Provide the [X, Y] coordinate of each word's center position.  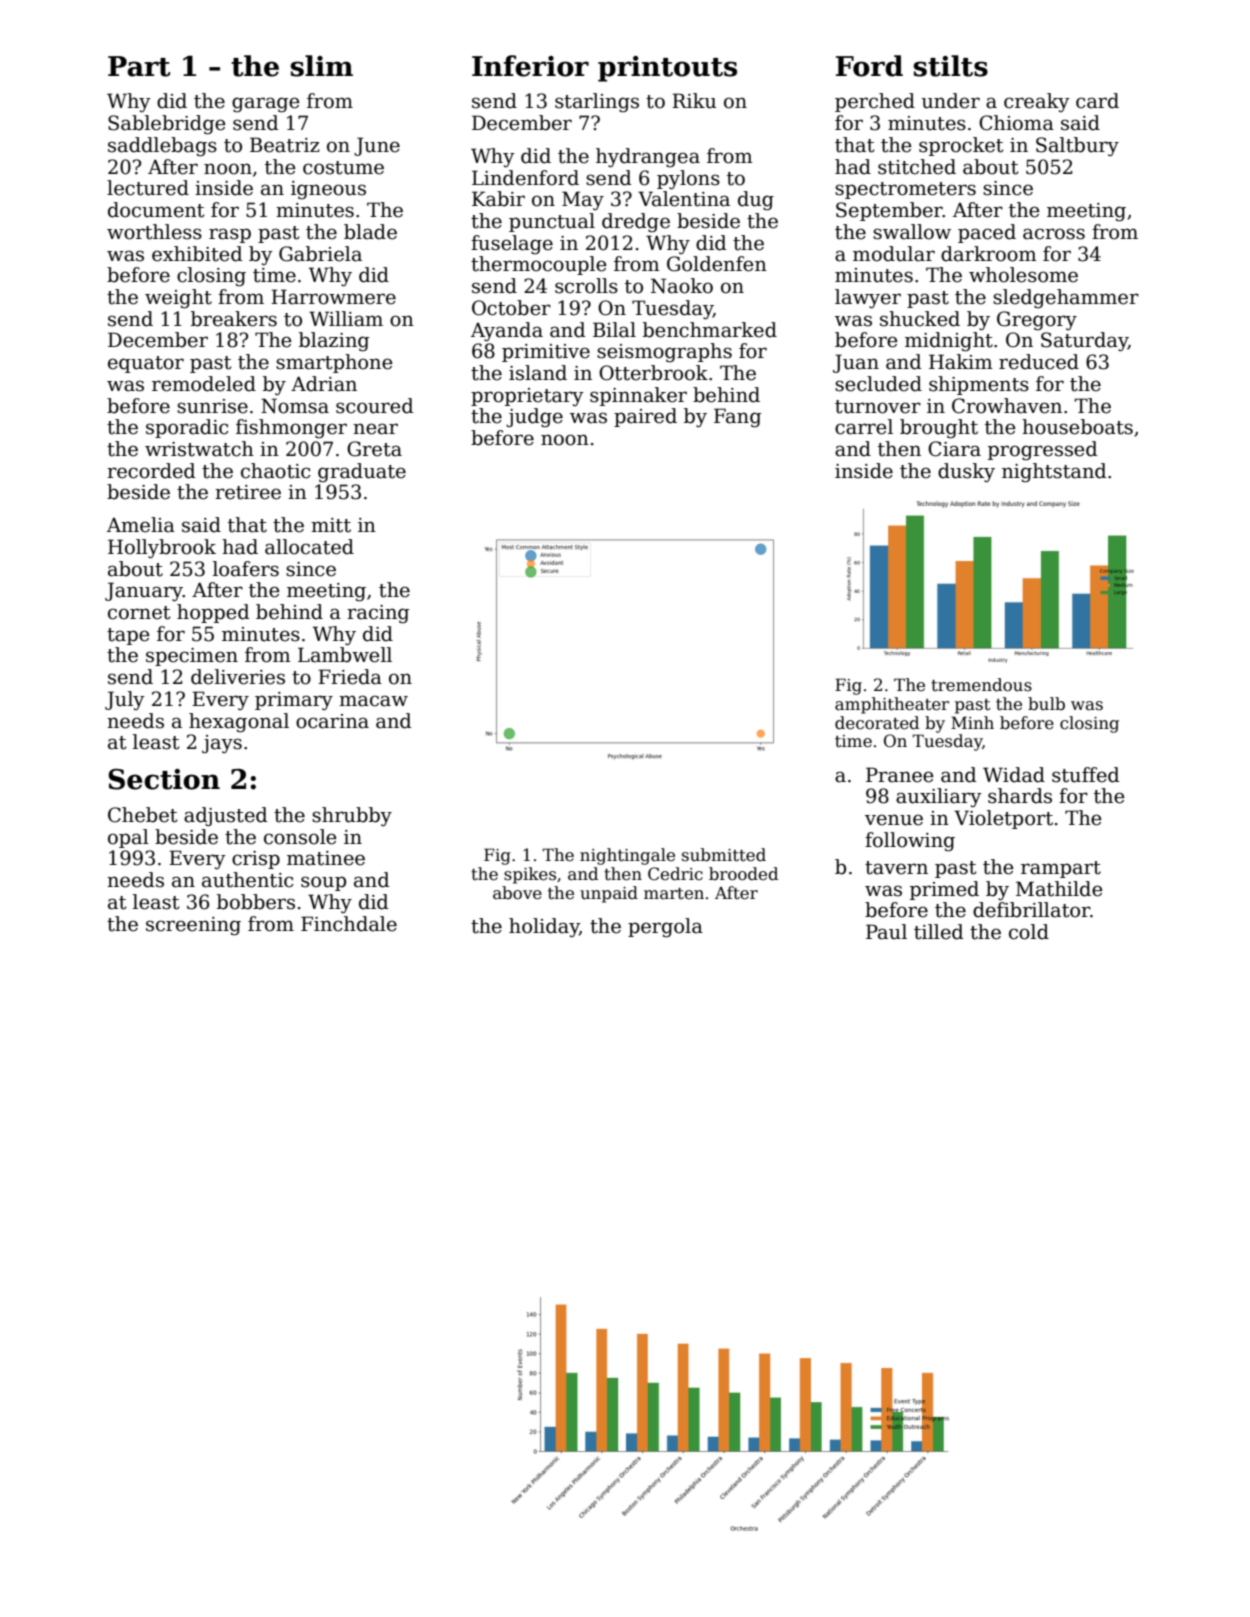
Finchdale [349, 924]
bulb [1046, 703]
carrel [864, 427]
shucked [920, 319]
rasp [230, 235]
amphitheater [892, 705]
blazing [334, 342]
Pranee [899, 775]
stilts [951, 66]
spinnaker [638, 396]
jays [222, 744]
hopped [213, 613]
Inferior [530, 66]
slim [322, 66]
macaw [373, 701]
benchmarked [710, 330]
